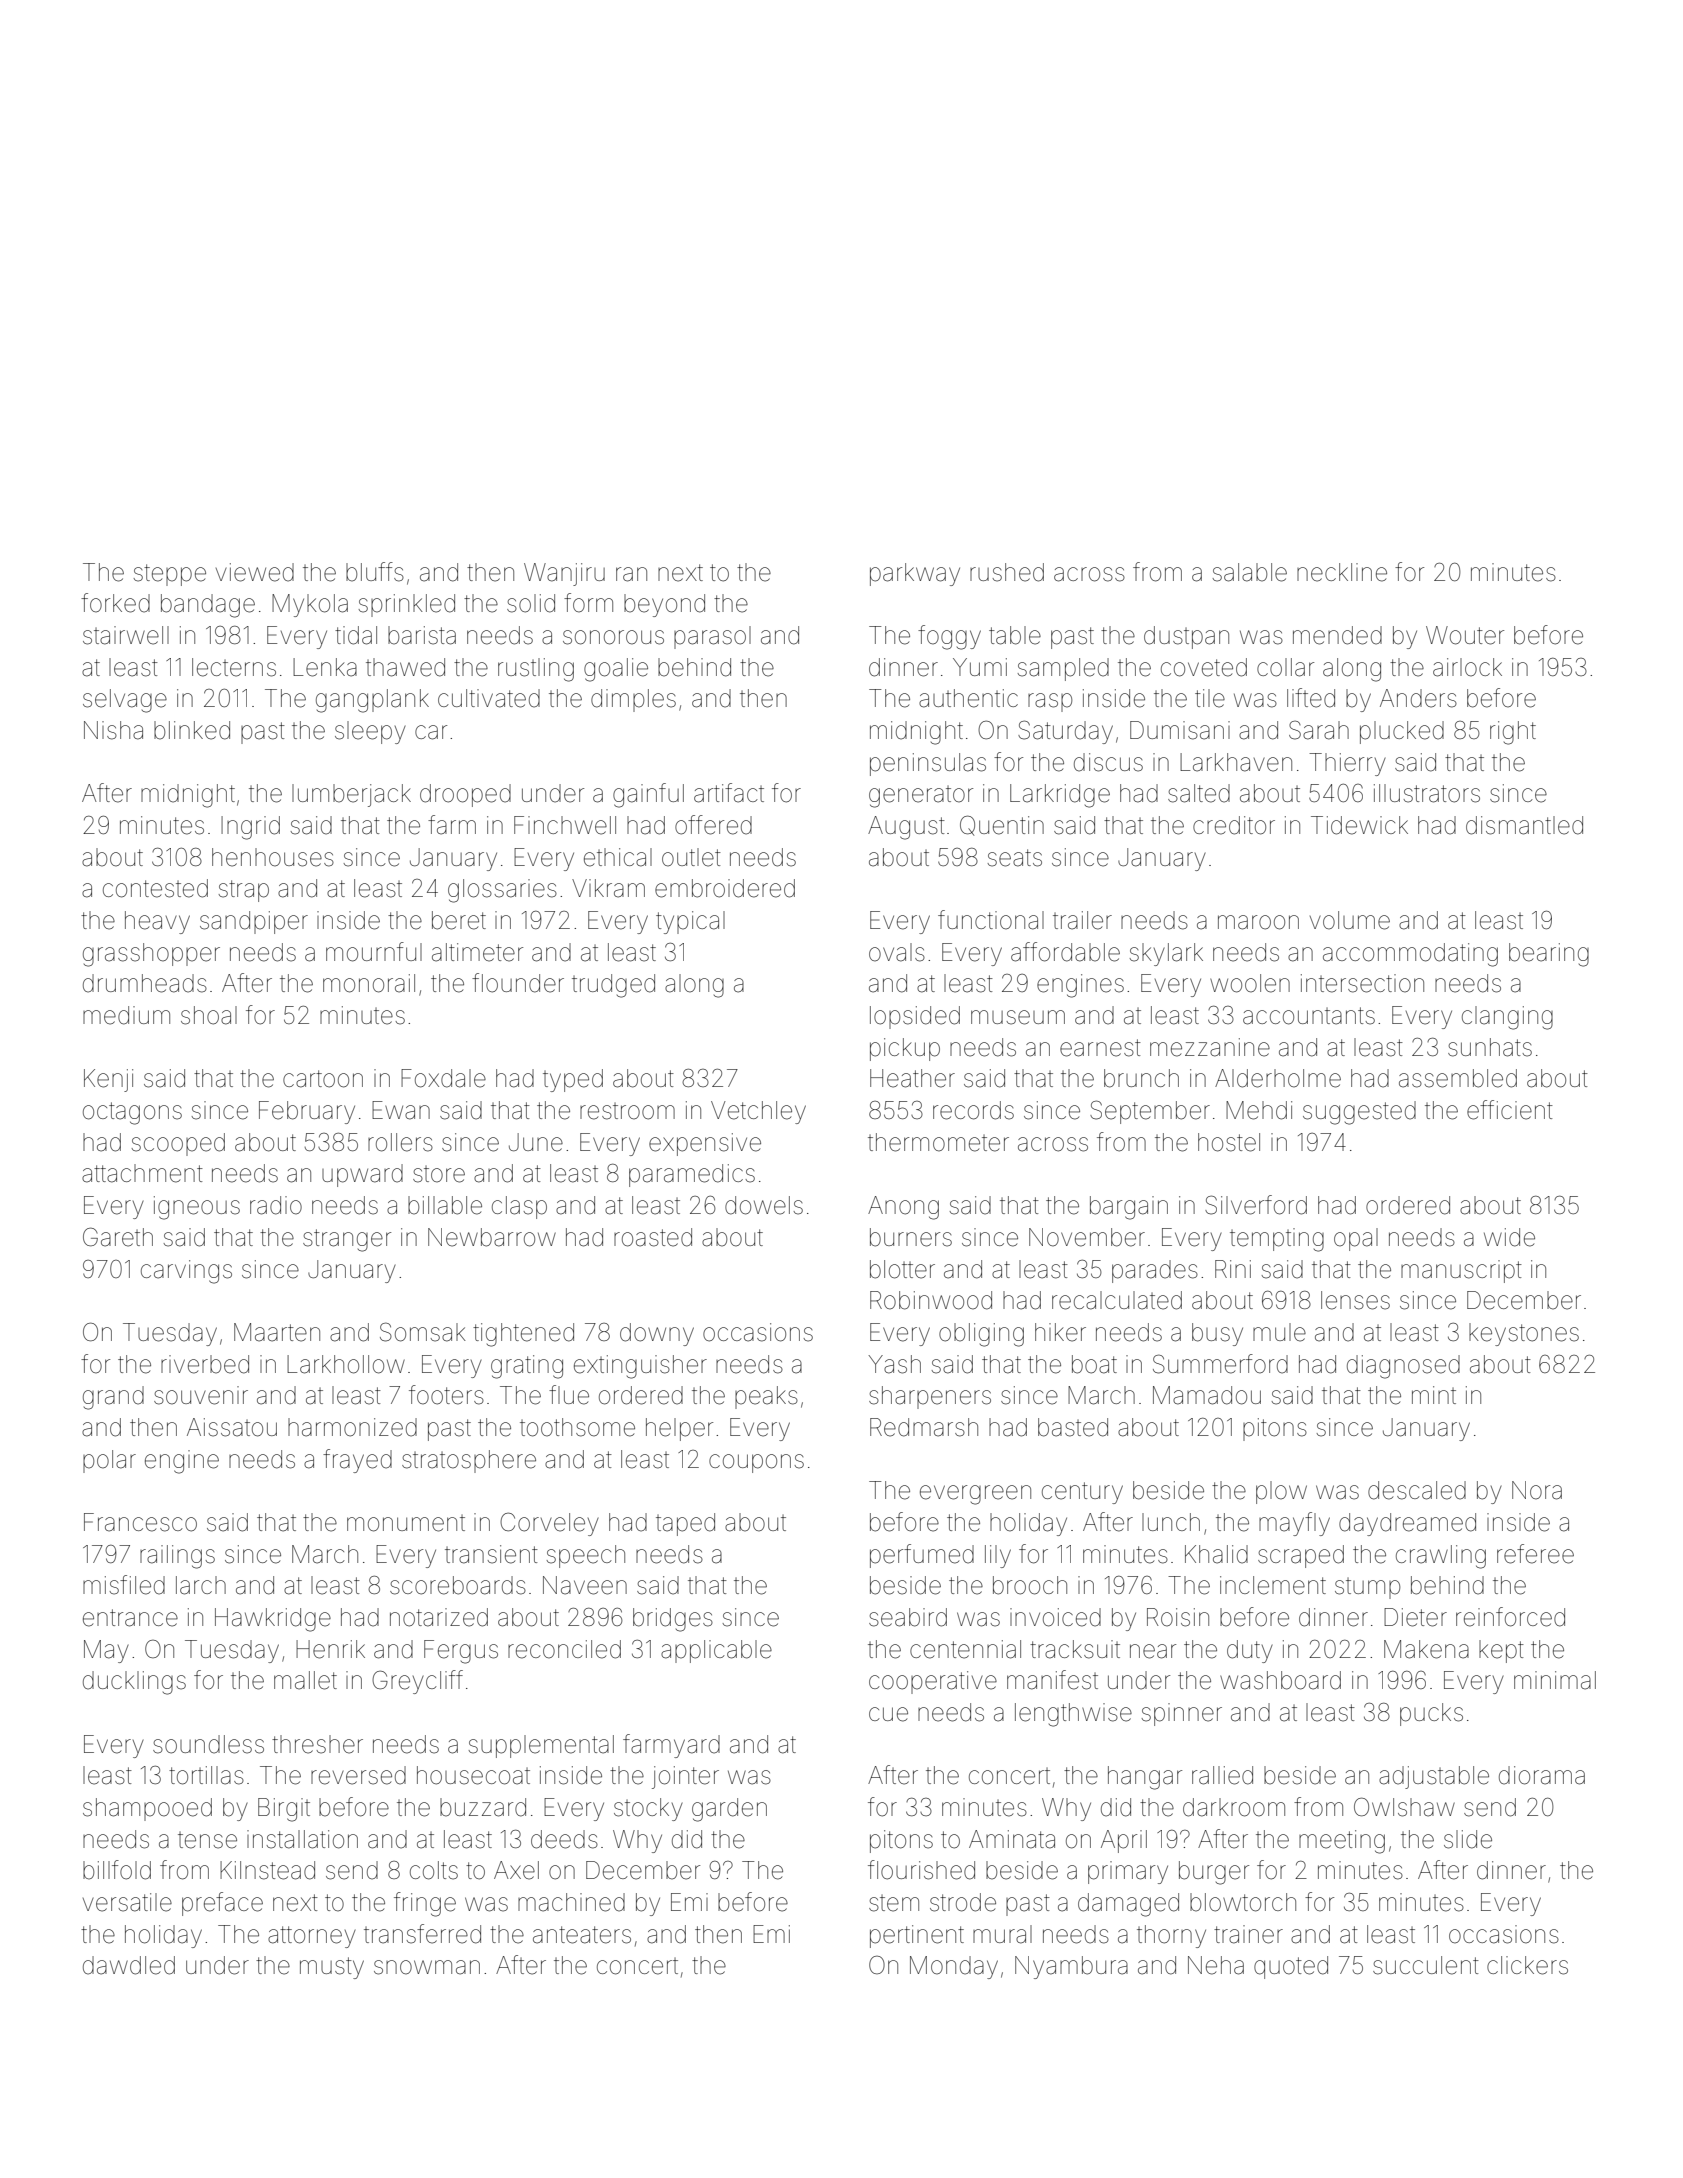  I want to click on slide, so click(1468, 1839).
